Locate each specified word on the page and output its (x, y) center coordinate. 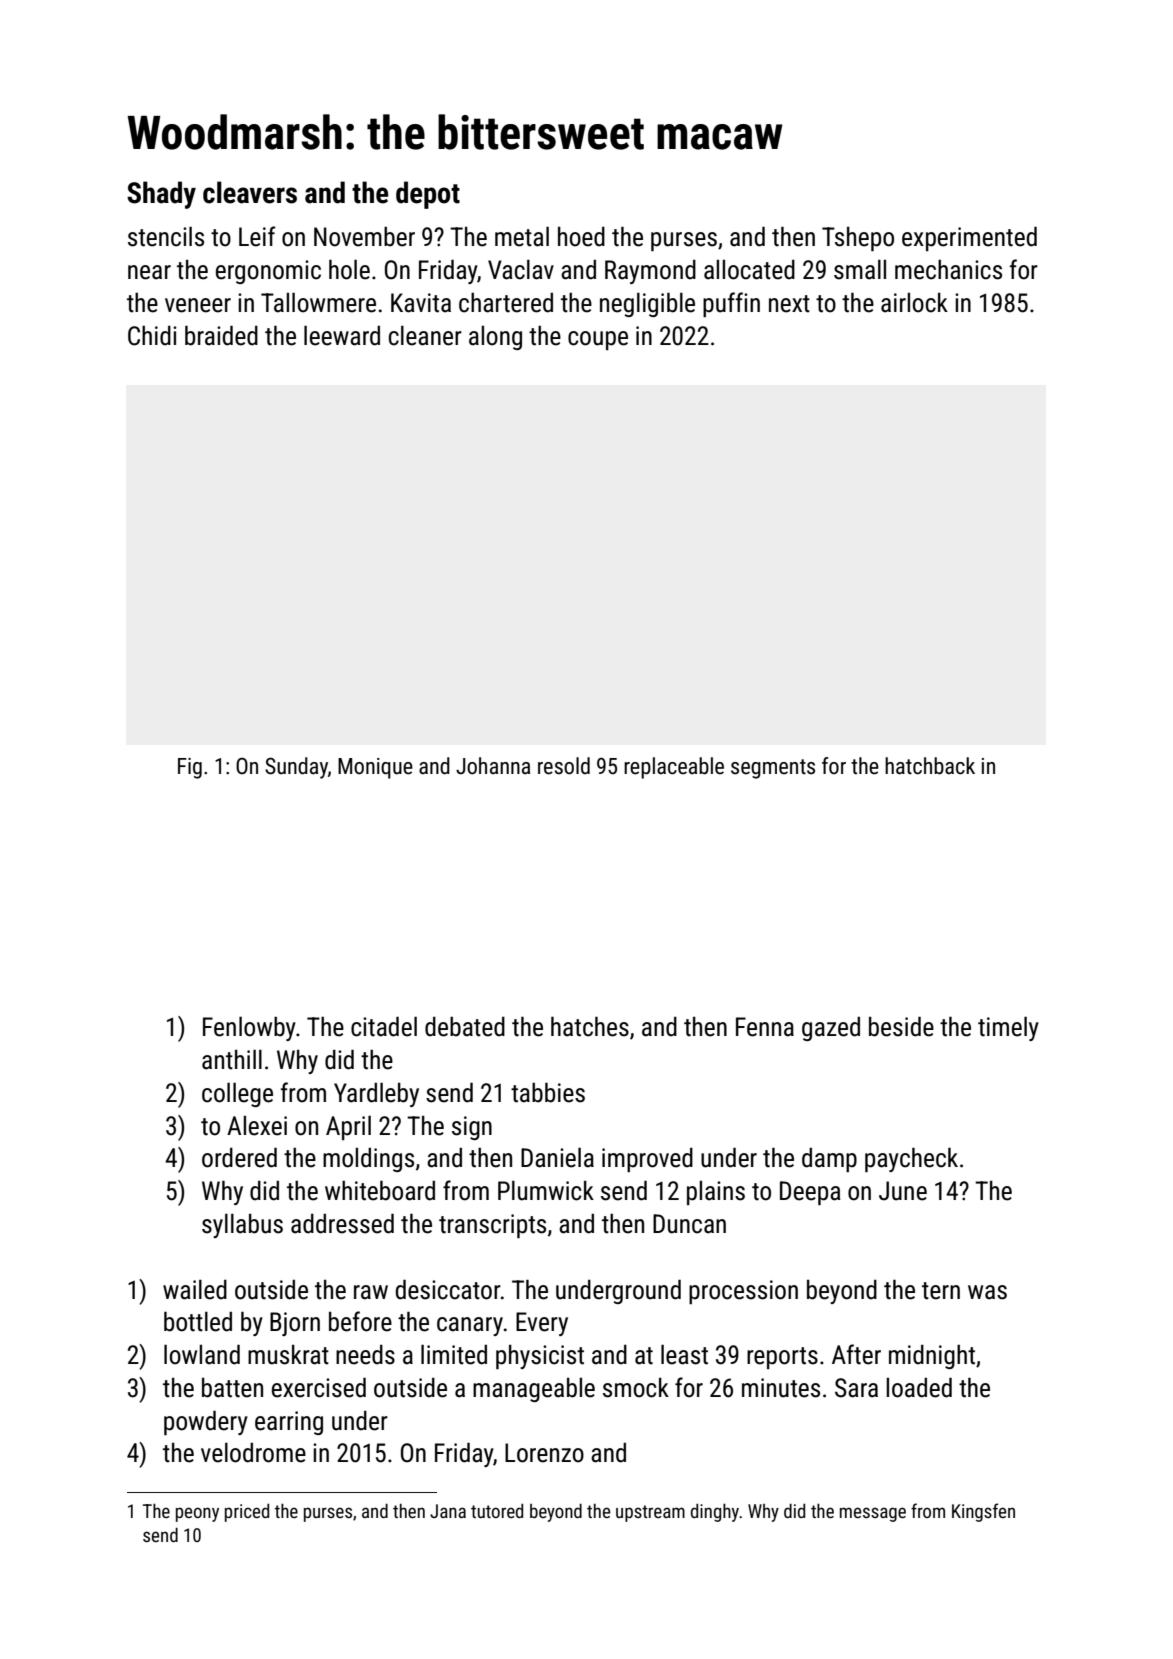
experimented (969, 239)
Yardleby (376, 1095)
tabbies (548, 1093)
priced (247, 1513)
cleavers (250, 192)
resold (564, 766)
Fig (190, 768)
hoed (581, 237)
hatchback (930, 766)
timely (1008, 1029)
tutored (497, 1511)
